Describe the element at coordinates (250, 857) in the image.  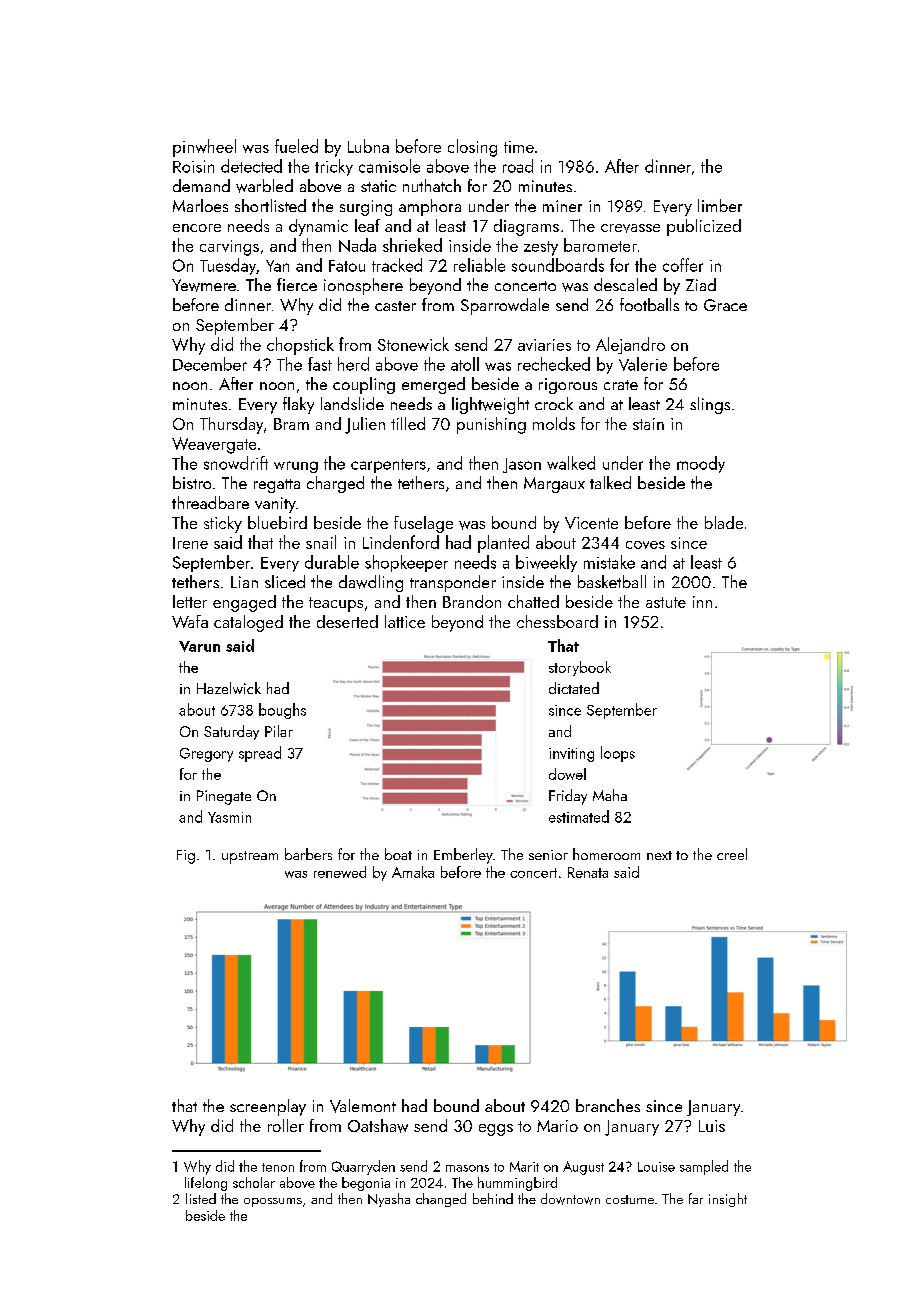
I see `upstream` at that location.
